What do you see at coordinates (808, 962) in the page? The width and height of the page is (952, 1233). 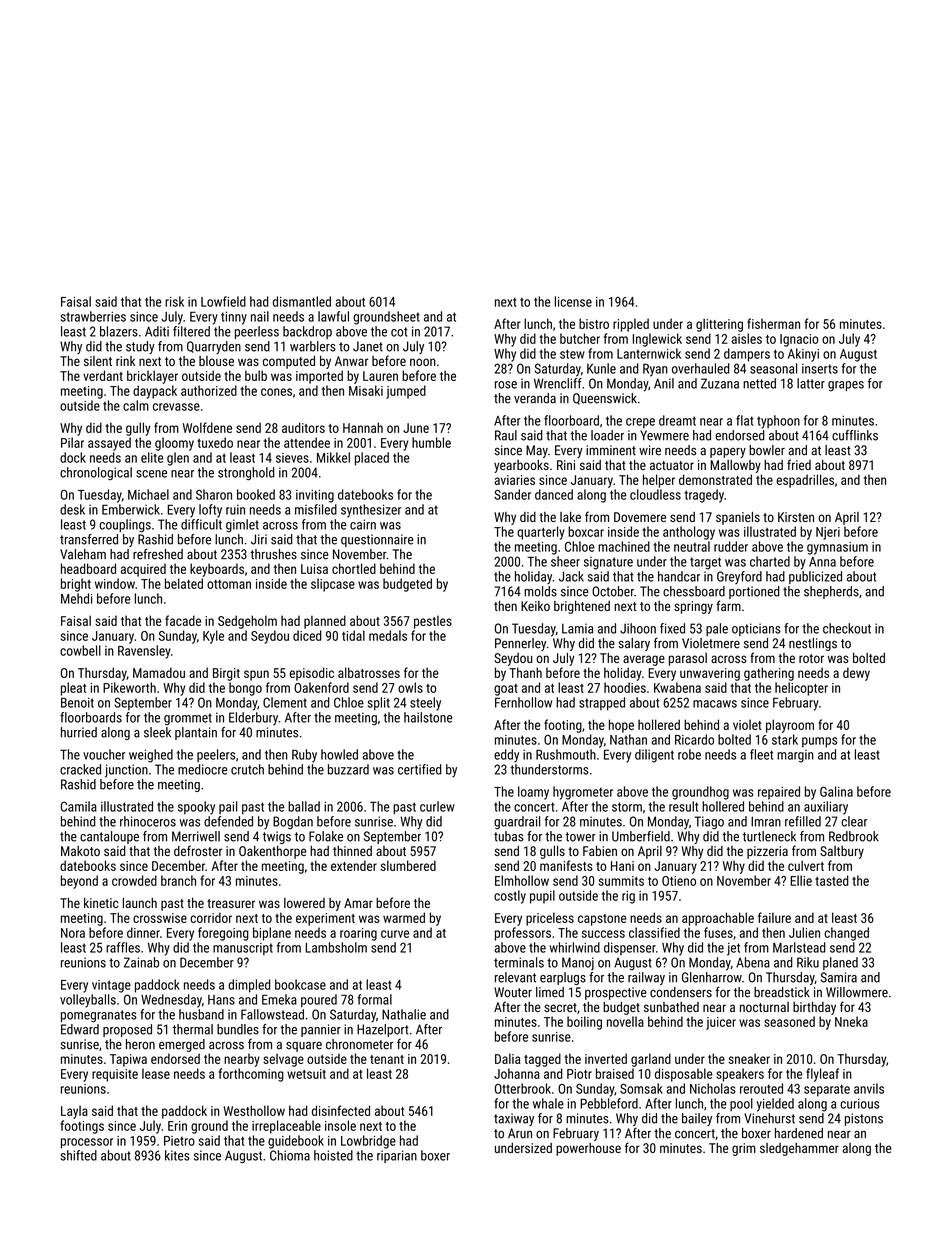 I see `Riku` at bounding box center [808, 962].
